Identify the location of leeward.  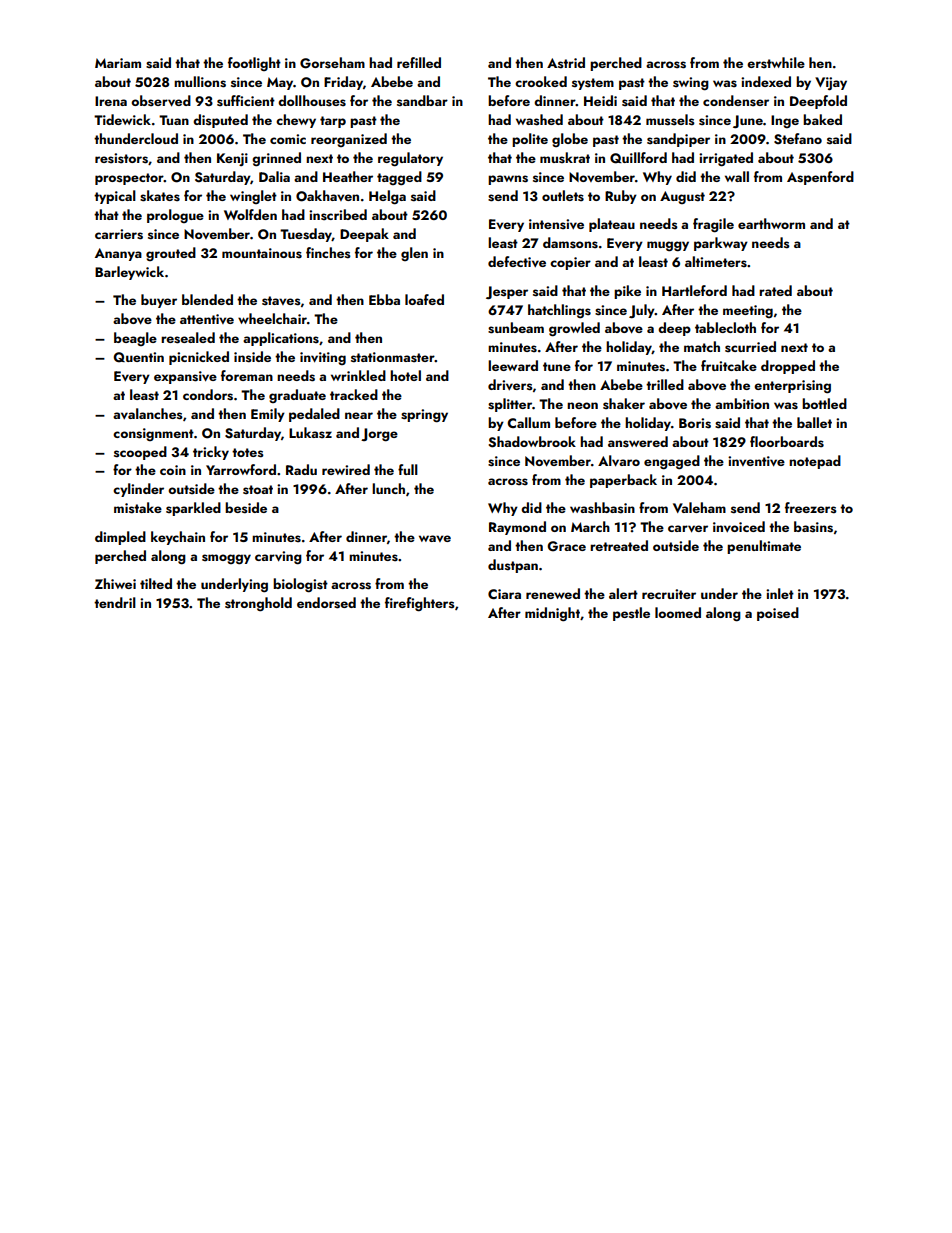
(513, 365).
